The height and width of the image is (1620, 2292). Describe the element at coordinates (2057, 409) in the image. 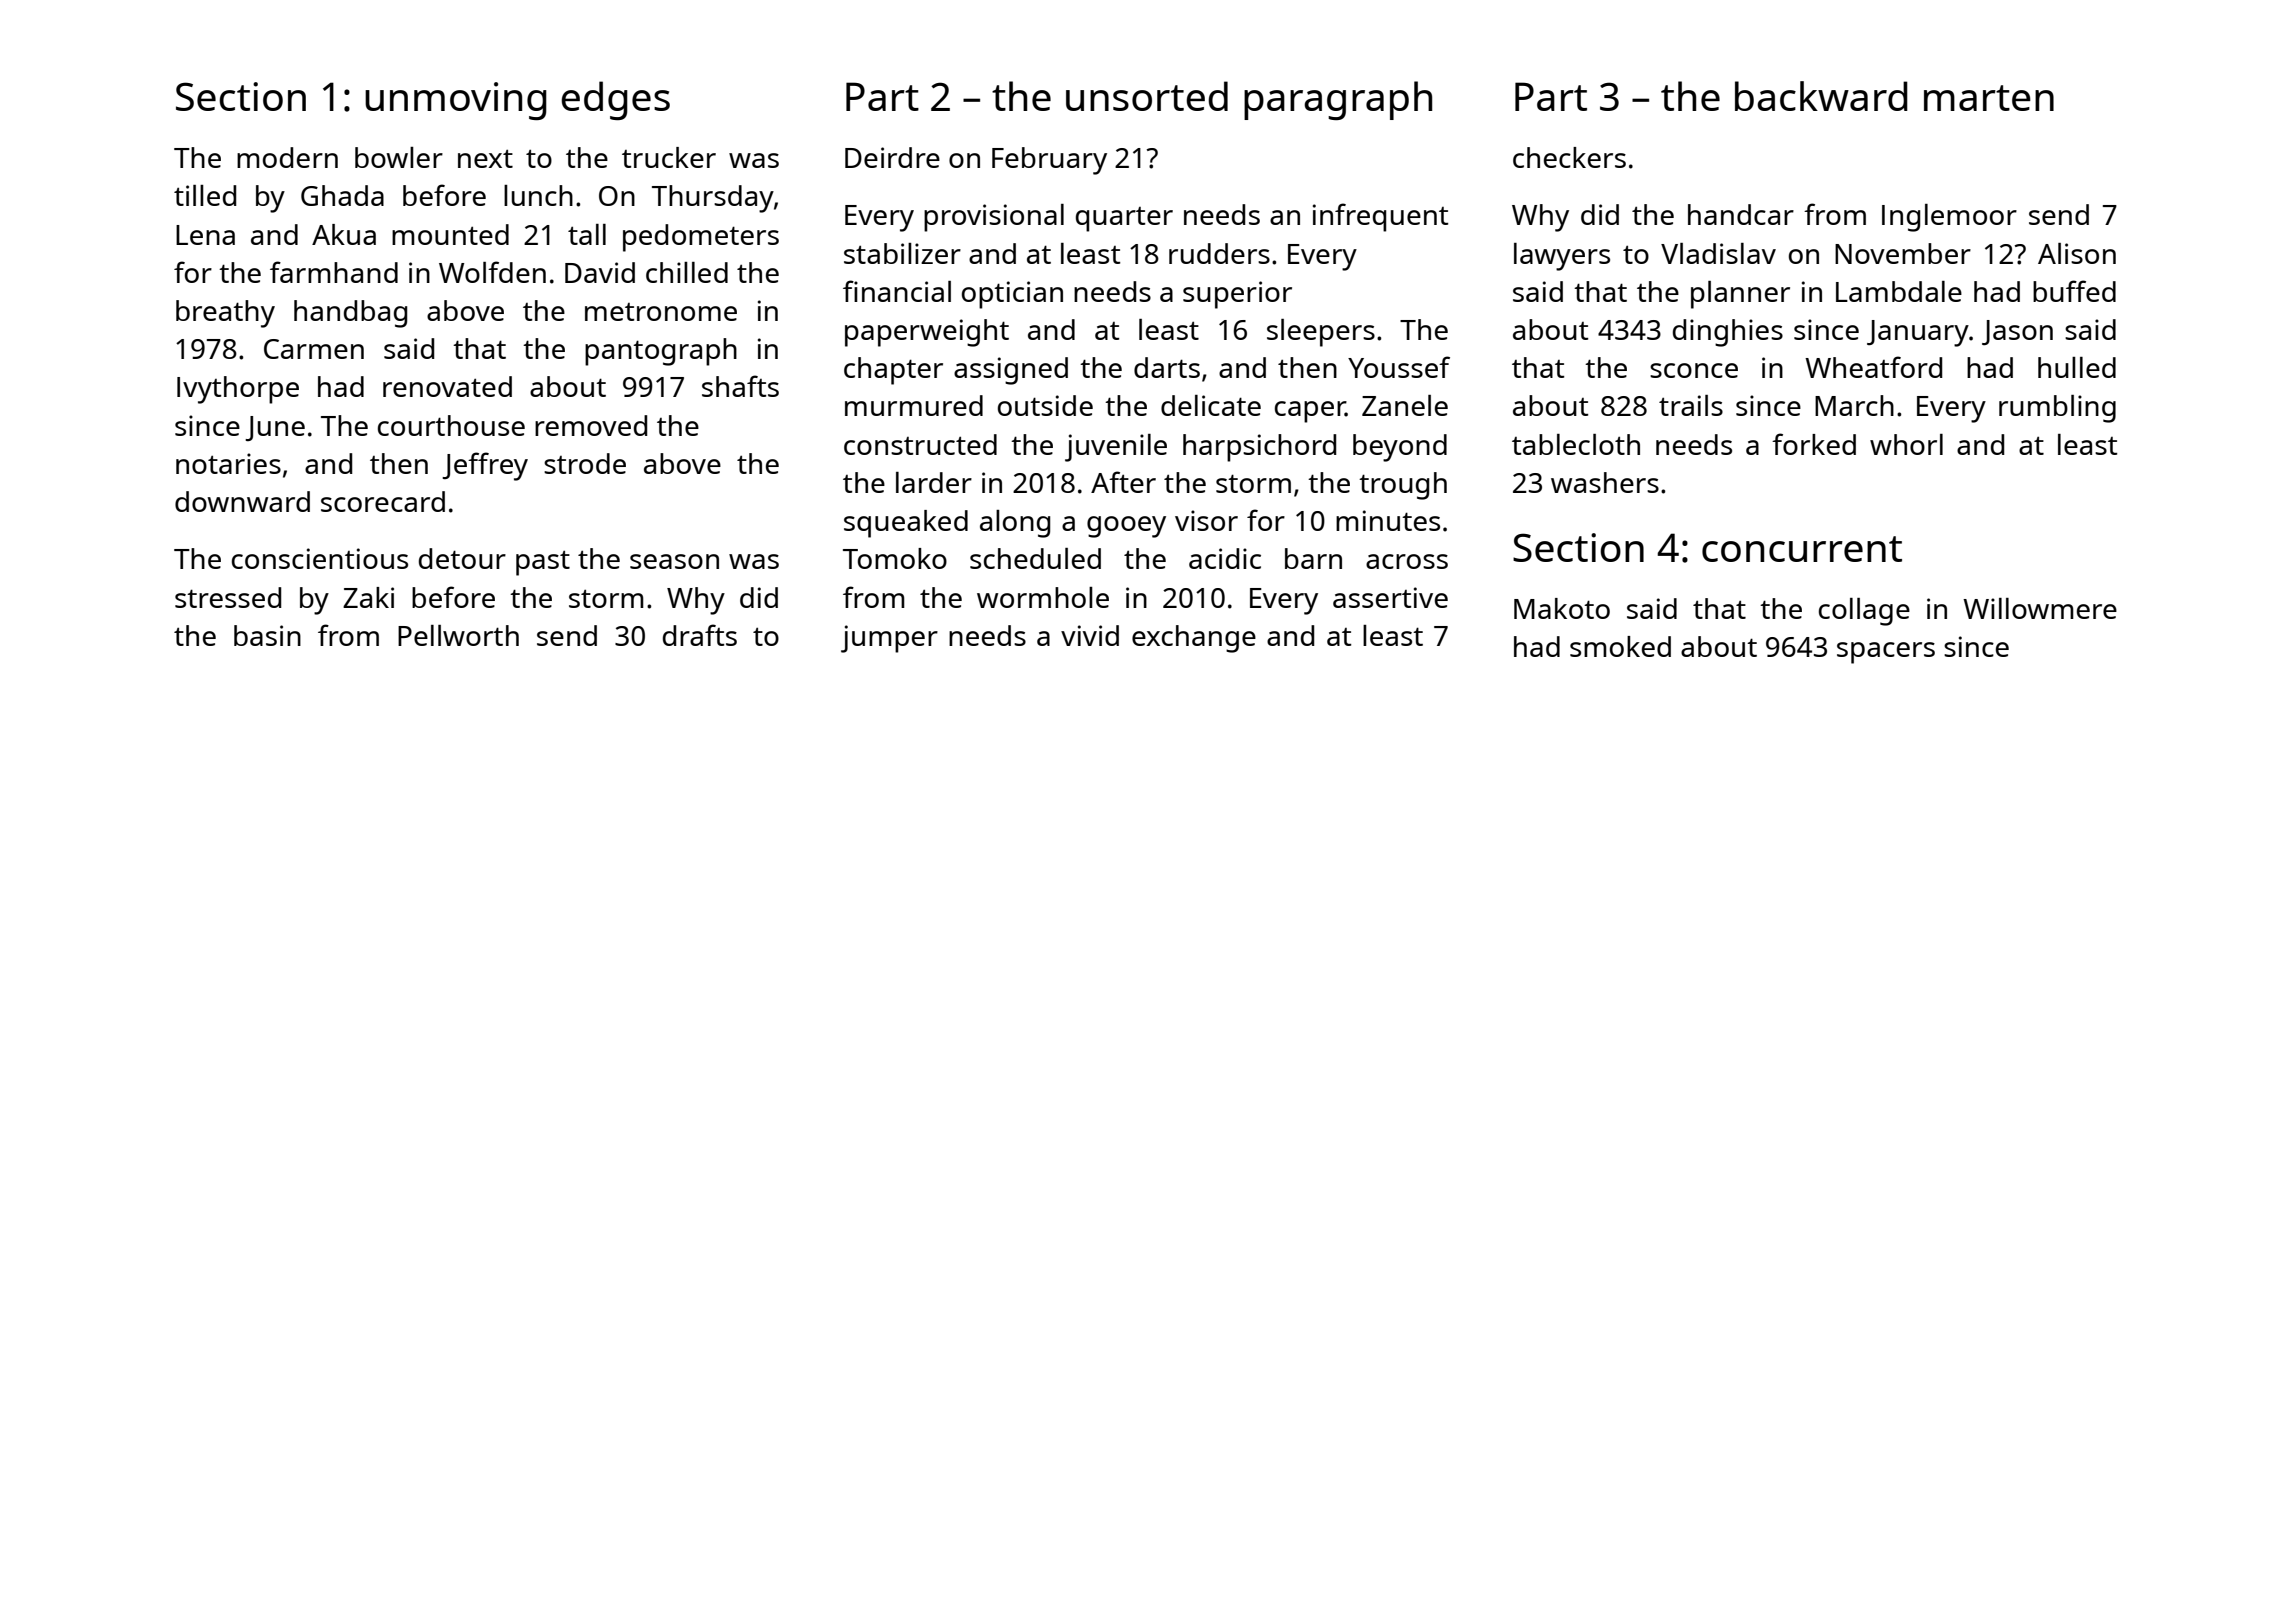

I see `rumbling` at that location.
